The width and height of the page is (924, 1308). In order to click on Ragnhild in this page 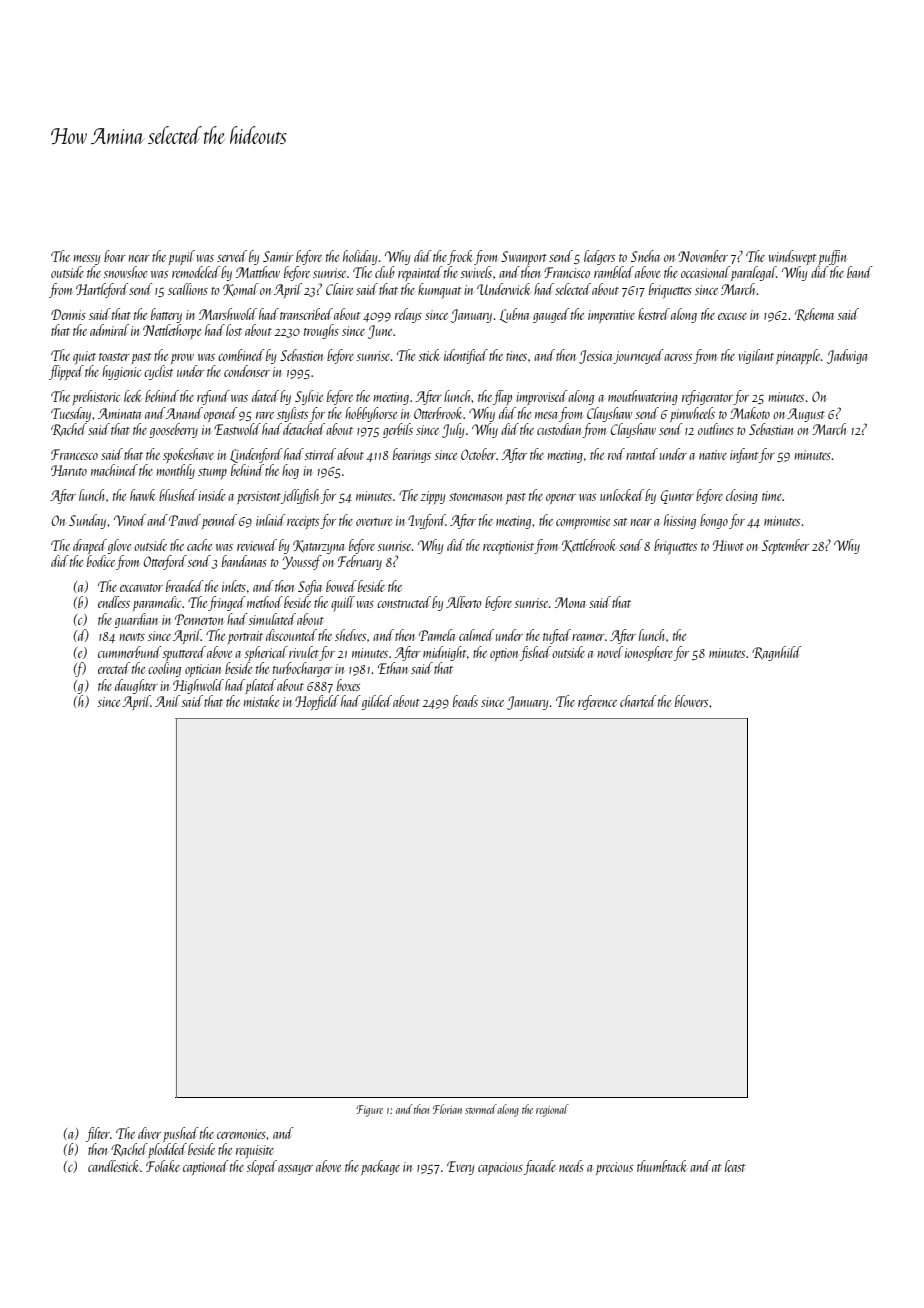, I will do `click(777, 653)`.
